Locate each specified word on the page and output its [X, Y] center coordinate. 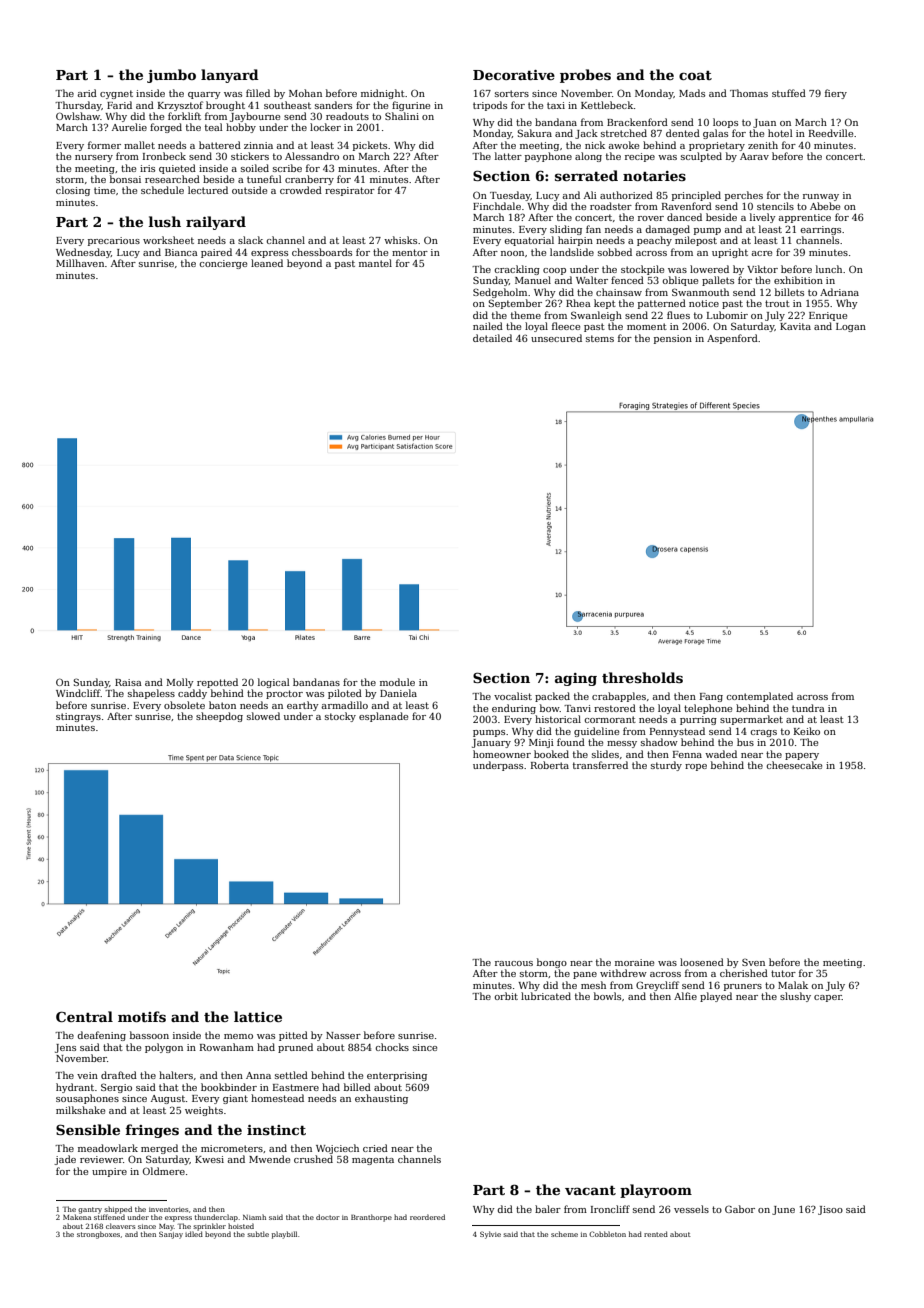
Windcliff [78, 693]
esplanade [383, 717]
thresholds [642, 677]
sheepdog [219, 717]
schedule [162, 190]
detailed [492, 338]
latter [508, 156]
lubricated [546, 996]
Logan [851, 327]
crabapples [619, 697]
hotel [780, 133]
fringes [152, 1131]
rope [696, 767]
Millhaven [80, 263]
